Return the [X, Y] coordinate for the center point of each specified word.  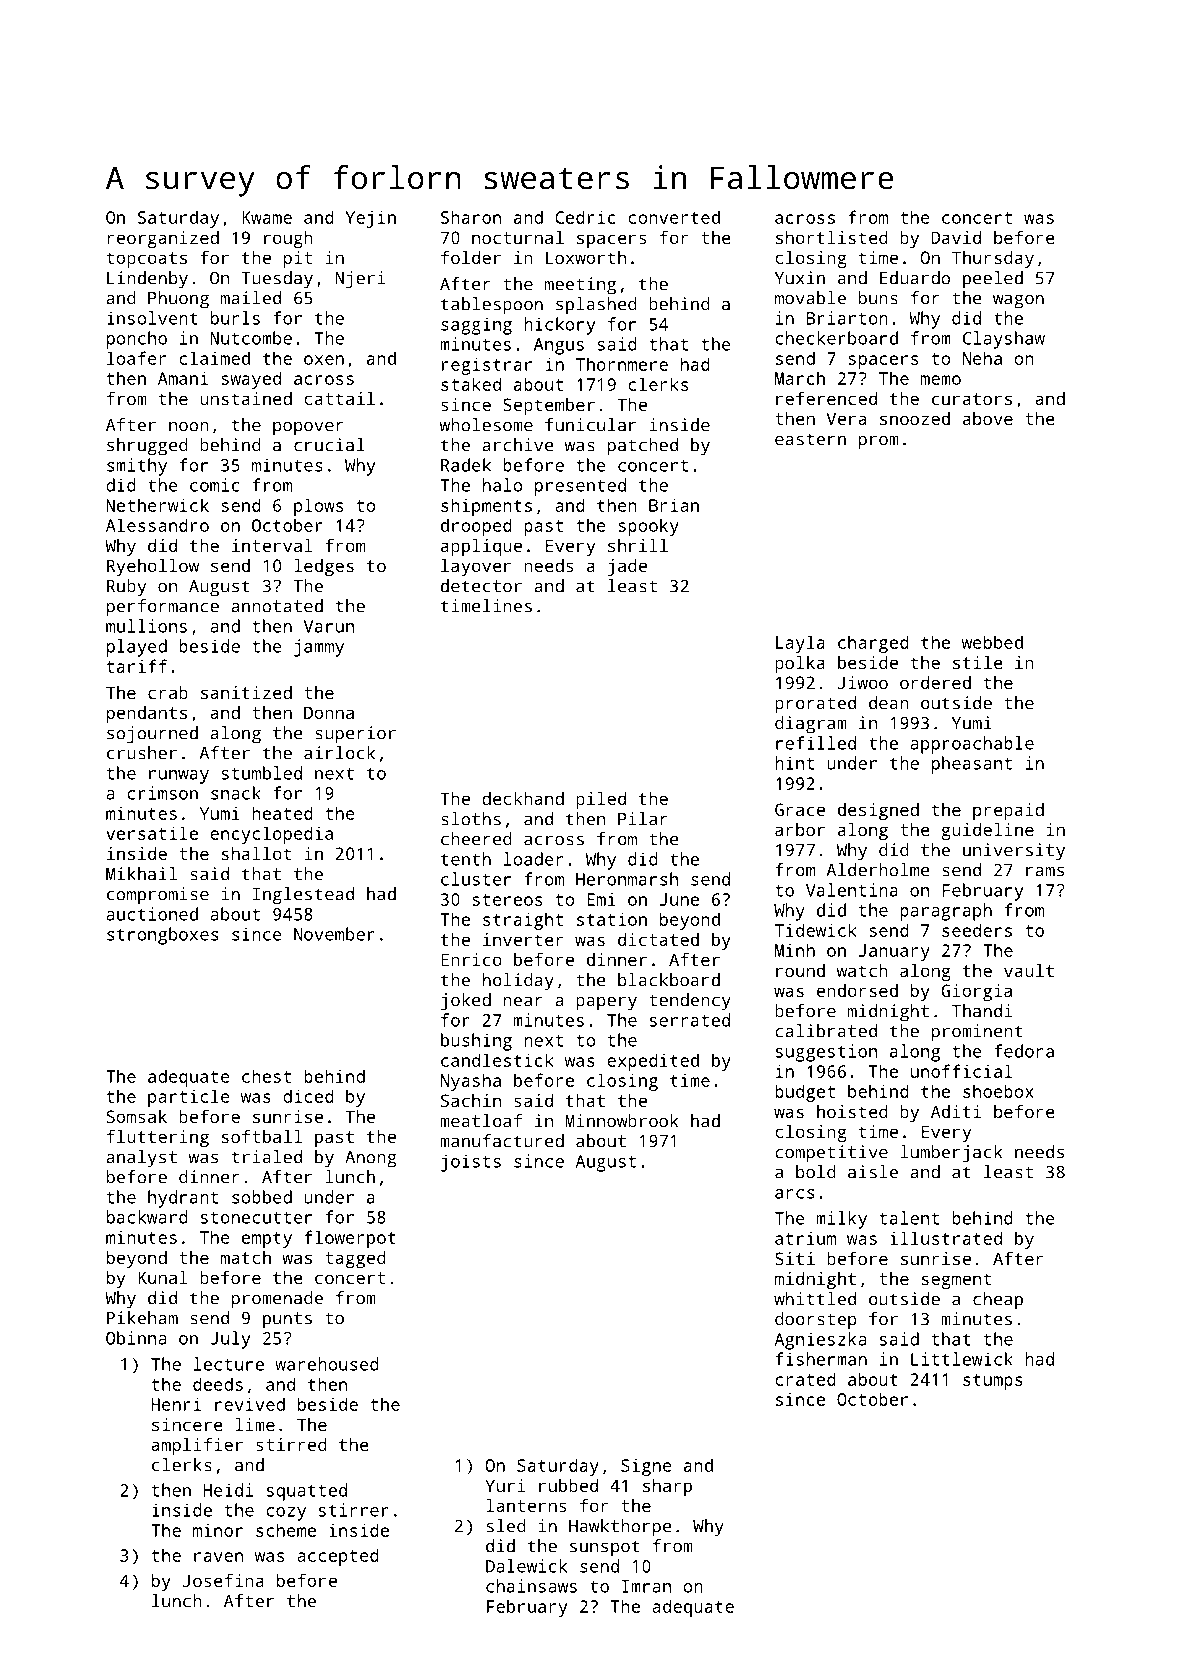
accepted [338, 1557]
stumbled [261, 773]
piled [601, 800]
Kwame [267, 217]
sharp [667, 1487]
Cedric [585, 217]
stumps [993, 1382]
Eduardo [915, 278]
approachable [972, 745]
